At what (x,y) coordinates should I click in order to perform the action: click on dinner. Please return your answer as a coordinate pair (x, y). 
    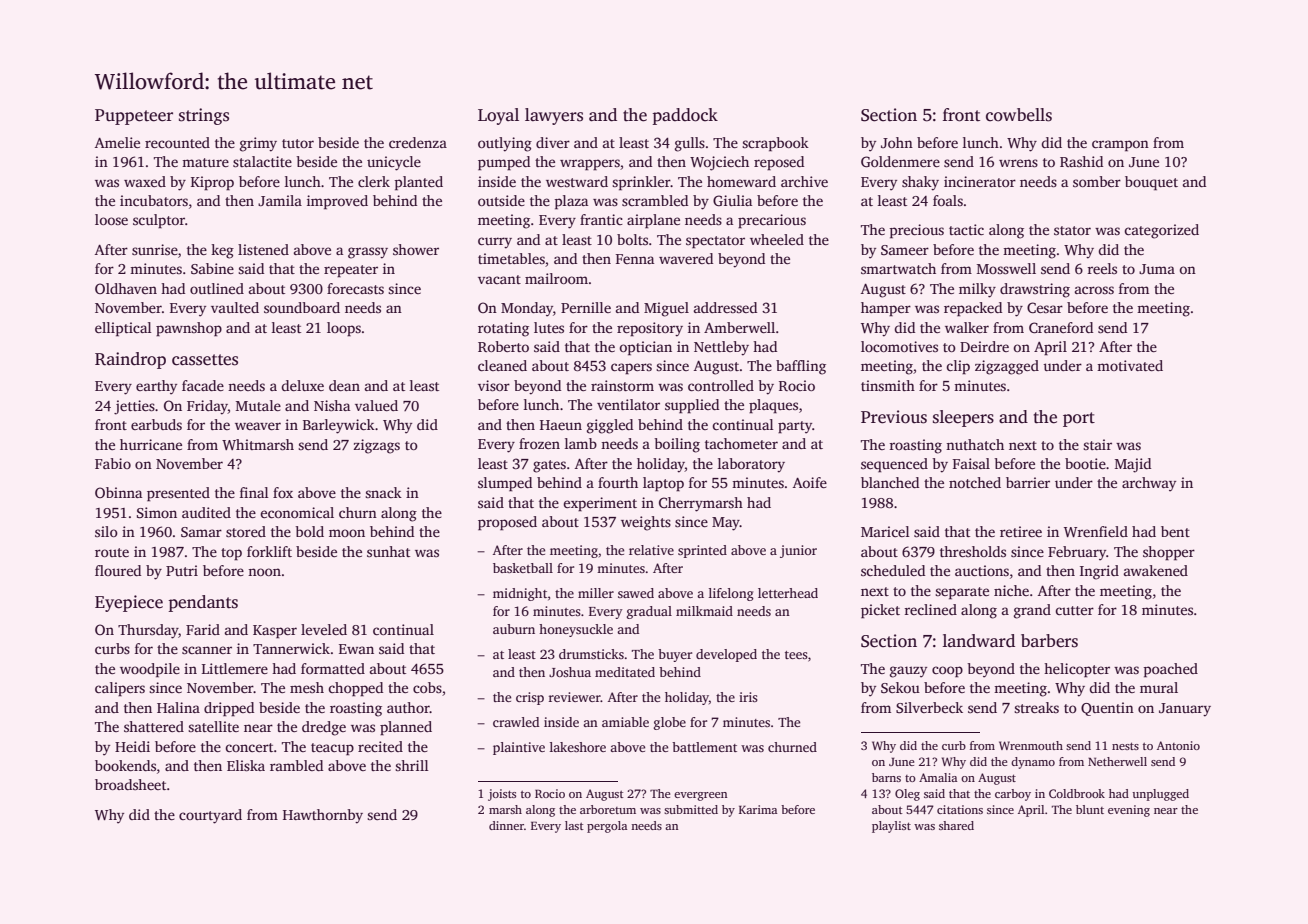
    Looking at the image, I should click on (506, 825).
